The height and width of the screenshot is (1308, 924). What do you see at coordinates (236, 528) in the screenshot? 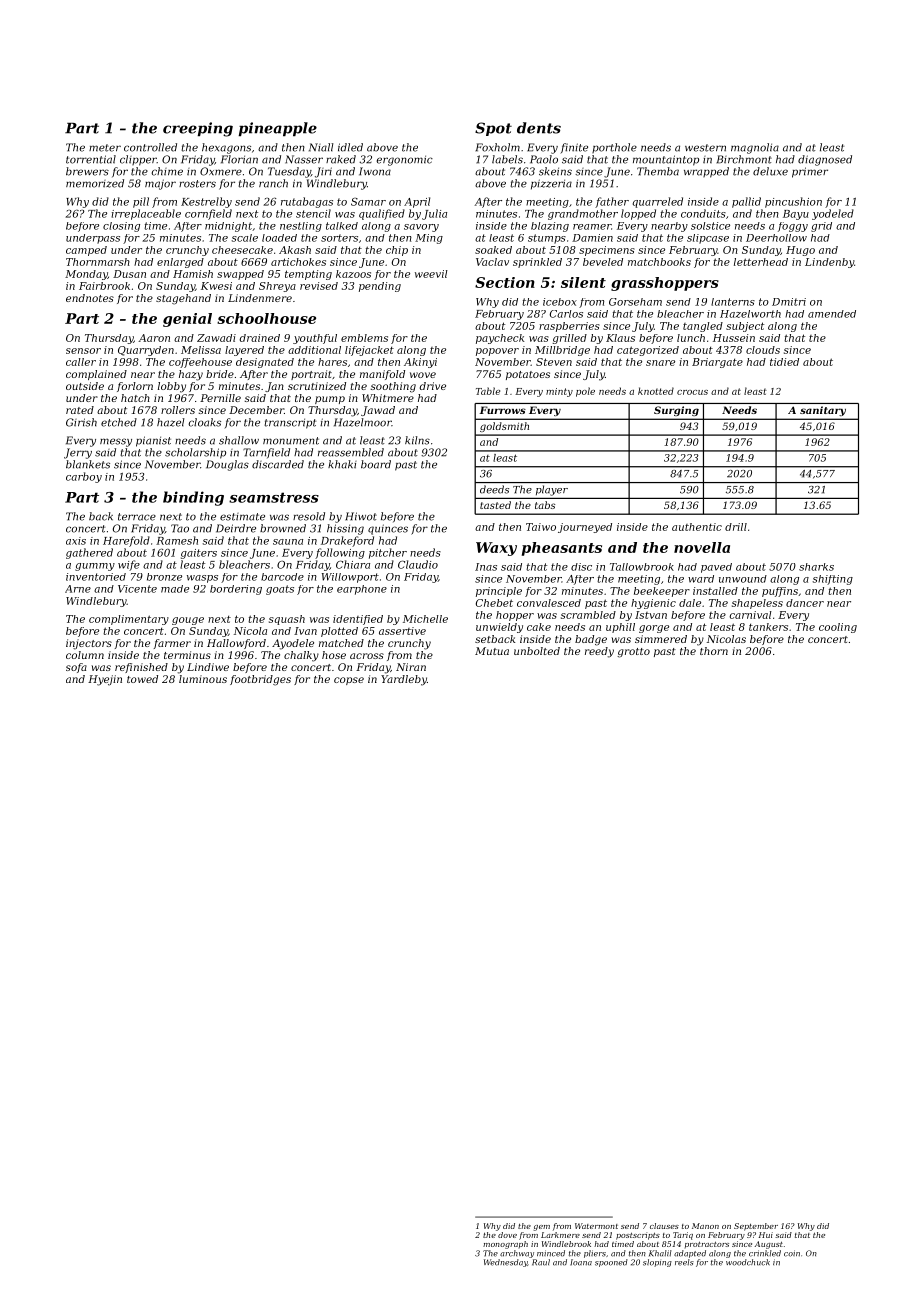
I see `Deirdre` at bounding box center [236, 528].
